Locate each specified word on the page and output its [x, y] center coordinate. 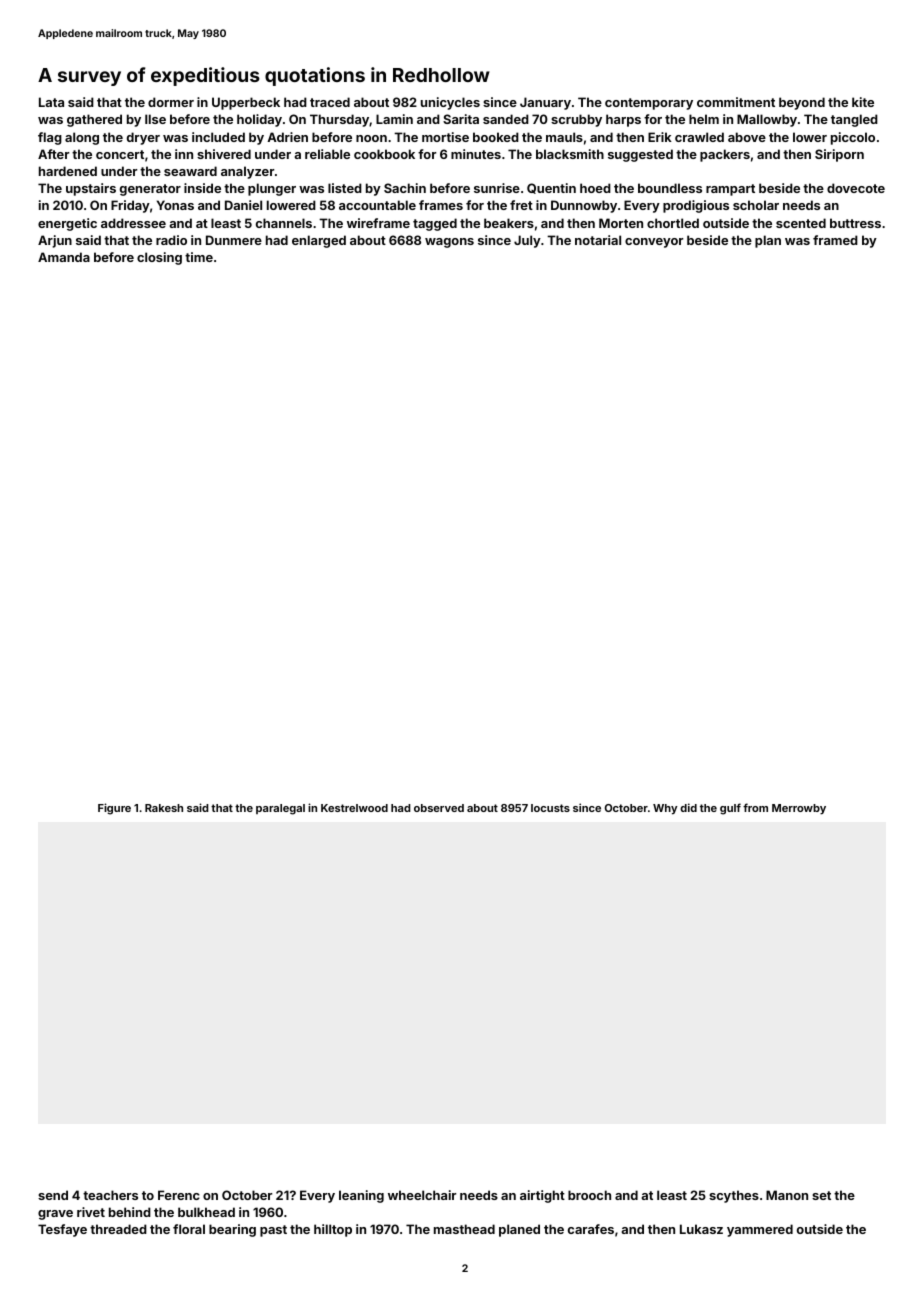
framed [835, 240]
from [755, 807]
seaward [190, 171]
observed [439, 808]
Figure [114, 809]
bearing [232, 1230]
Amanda [64, 257]
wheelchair [422, 1195]
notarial [598, 240]
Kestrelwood [354, 808]
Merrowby [799, 809]
